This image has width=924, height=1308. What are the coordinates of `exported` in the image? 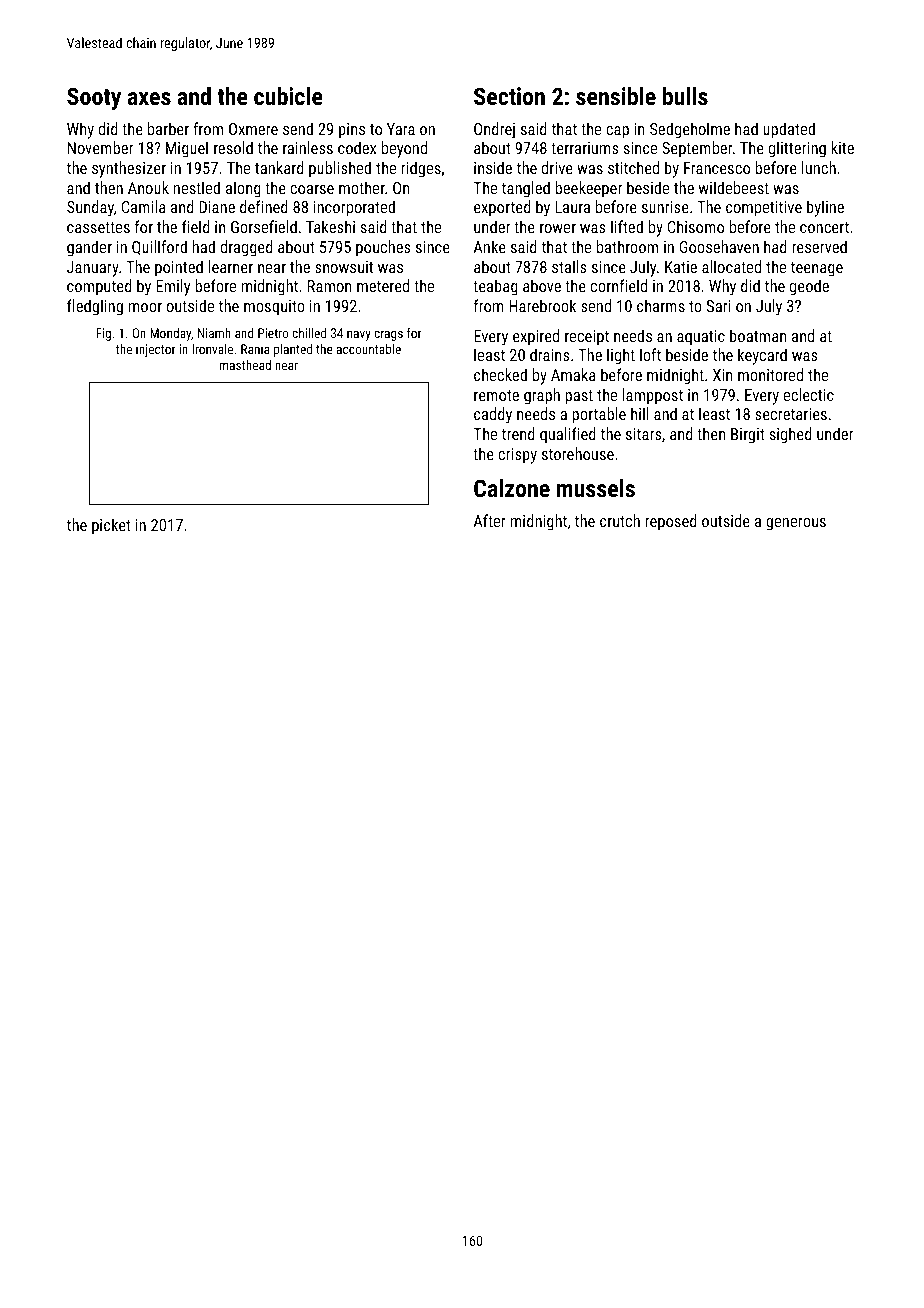 It's located at (502, 208).
